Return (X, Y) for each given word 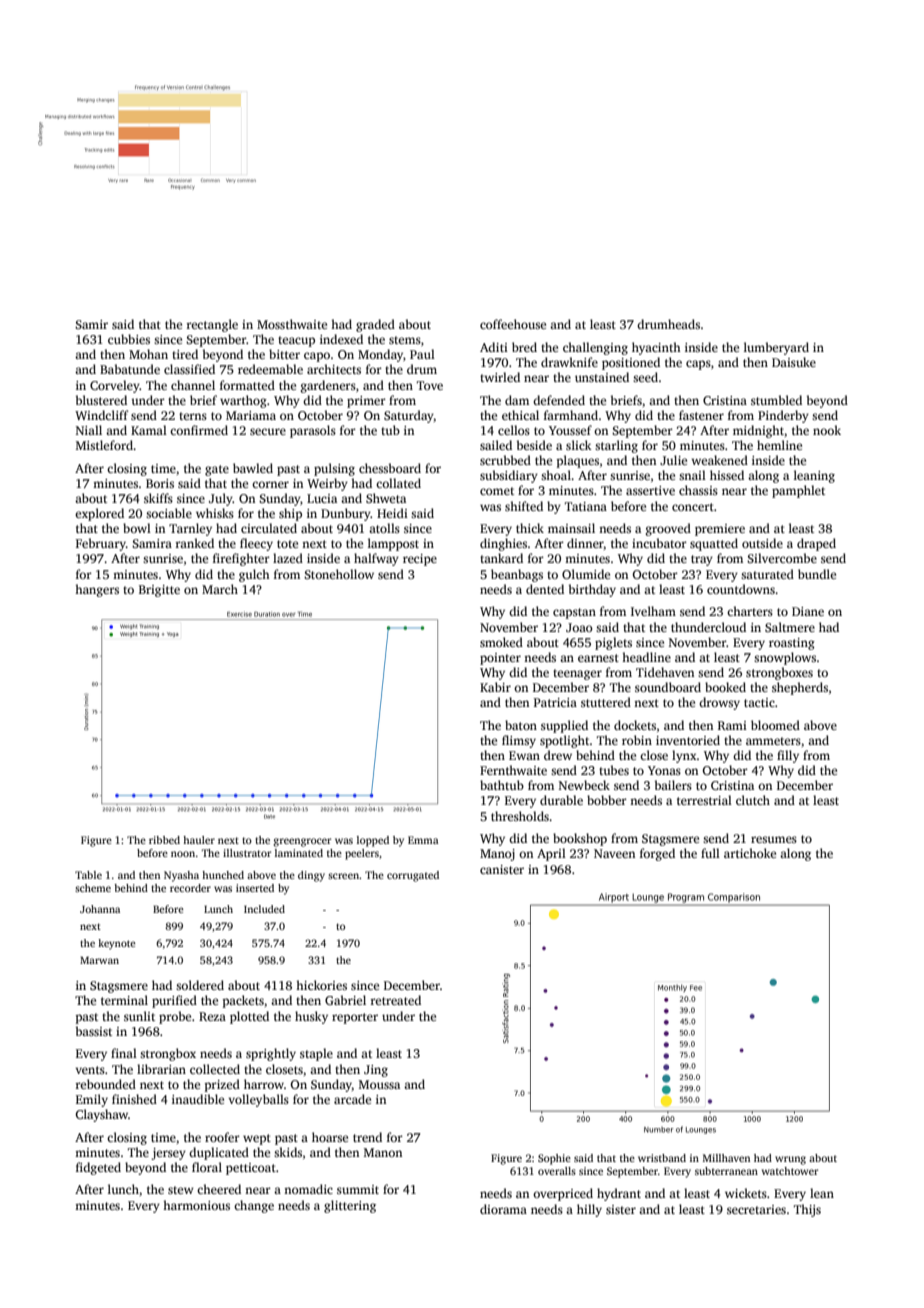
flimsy (519, 741)
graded (375, 325)
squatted (714, 544)
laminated (299, 853)
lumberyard (776, 348)
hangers (97, 590)
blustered (101, 400)
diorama (503, 1209)
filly (788, 756)
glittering (350, 1206)
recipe (420, 560)
